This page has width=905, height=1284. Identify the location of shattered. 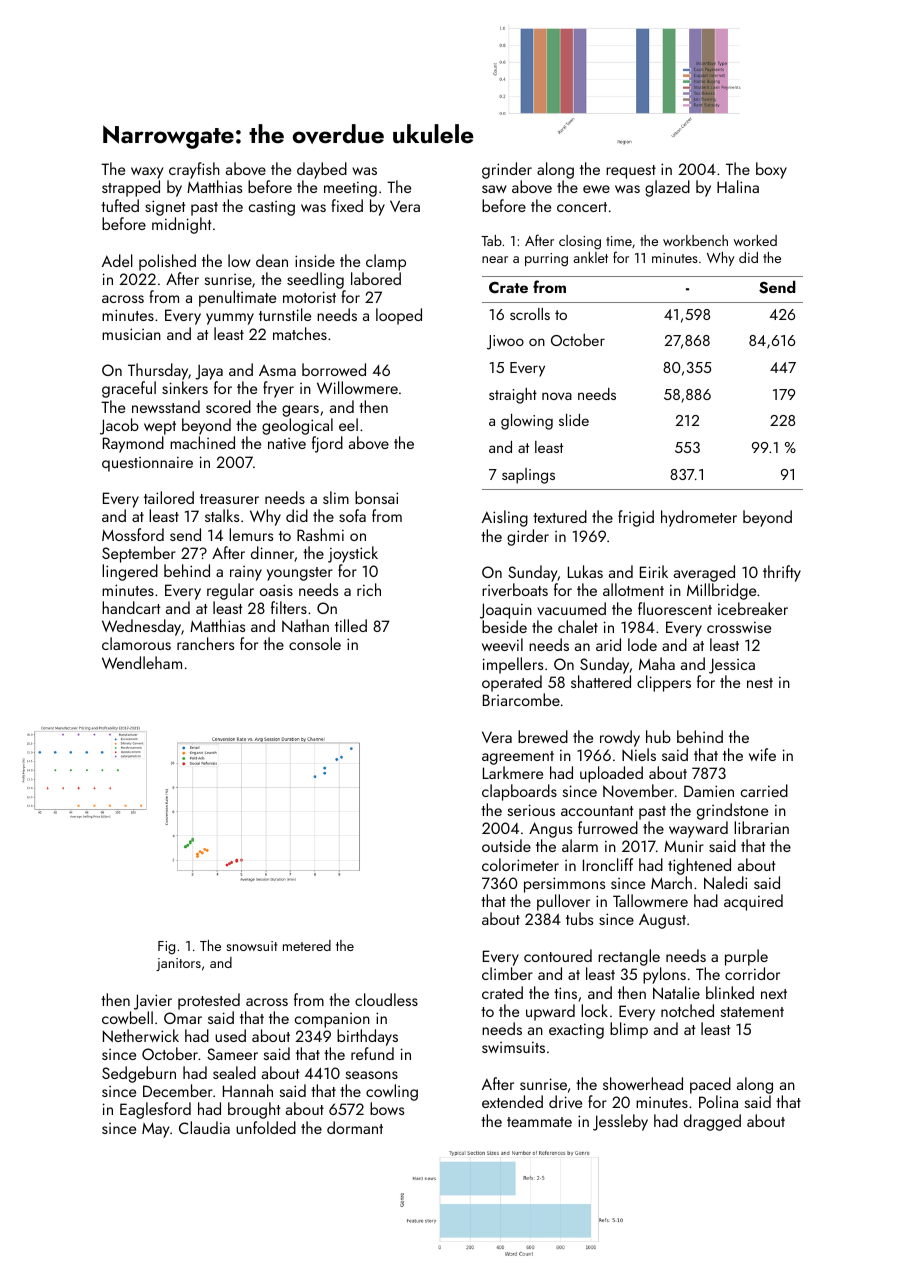
(601, 681).
